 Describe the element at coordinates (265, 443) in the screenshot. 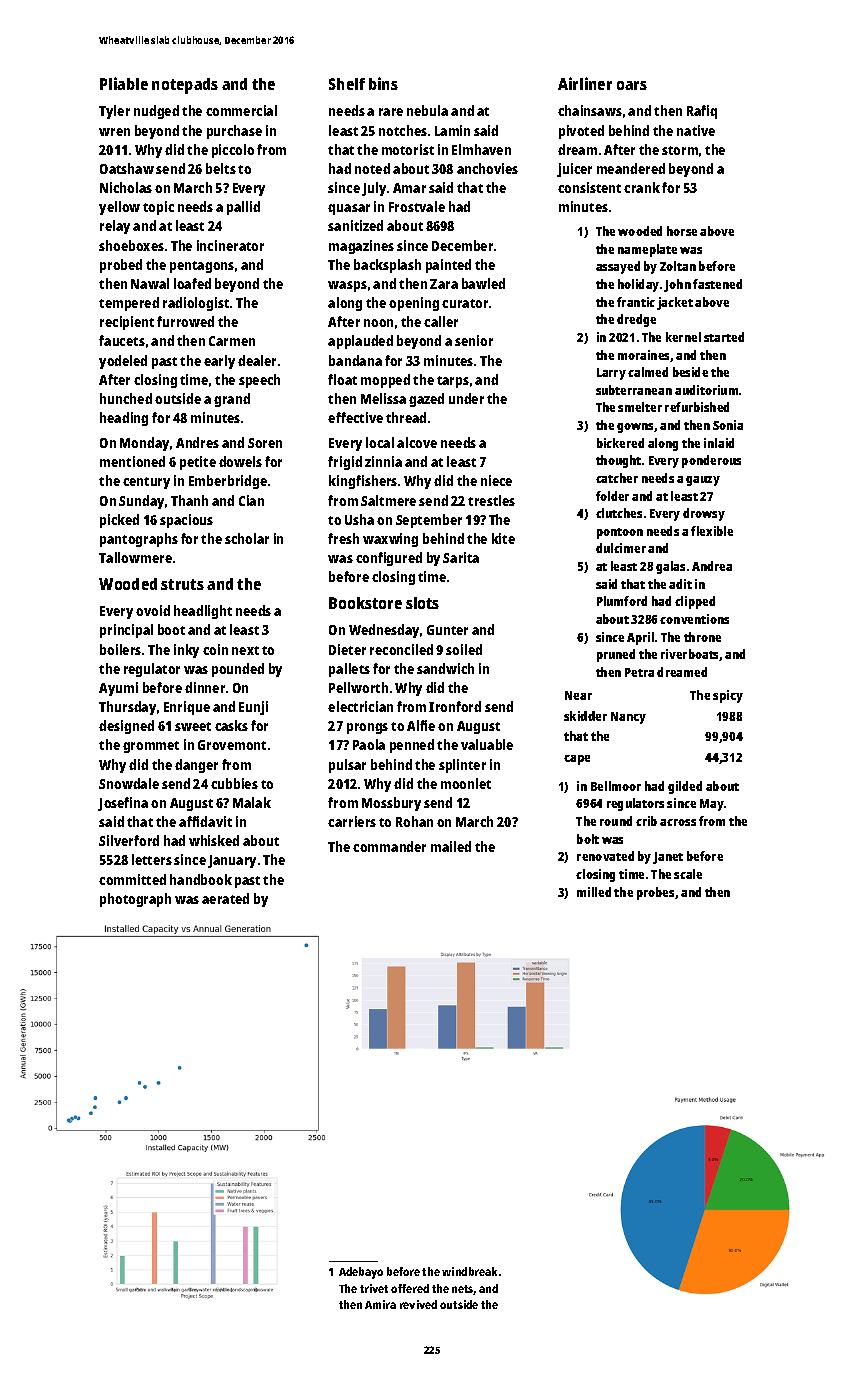

I see `Soren` at that location.
